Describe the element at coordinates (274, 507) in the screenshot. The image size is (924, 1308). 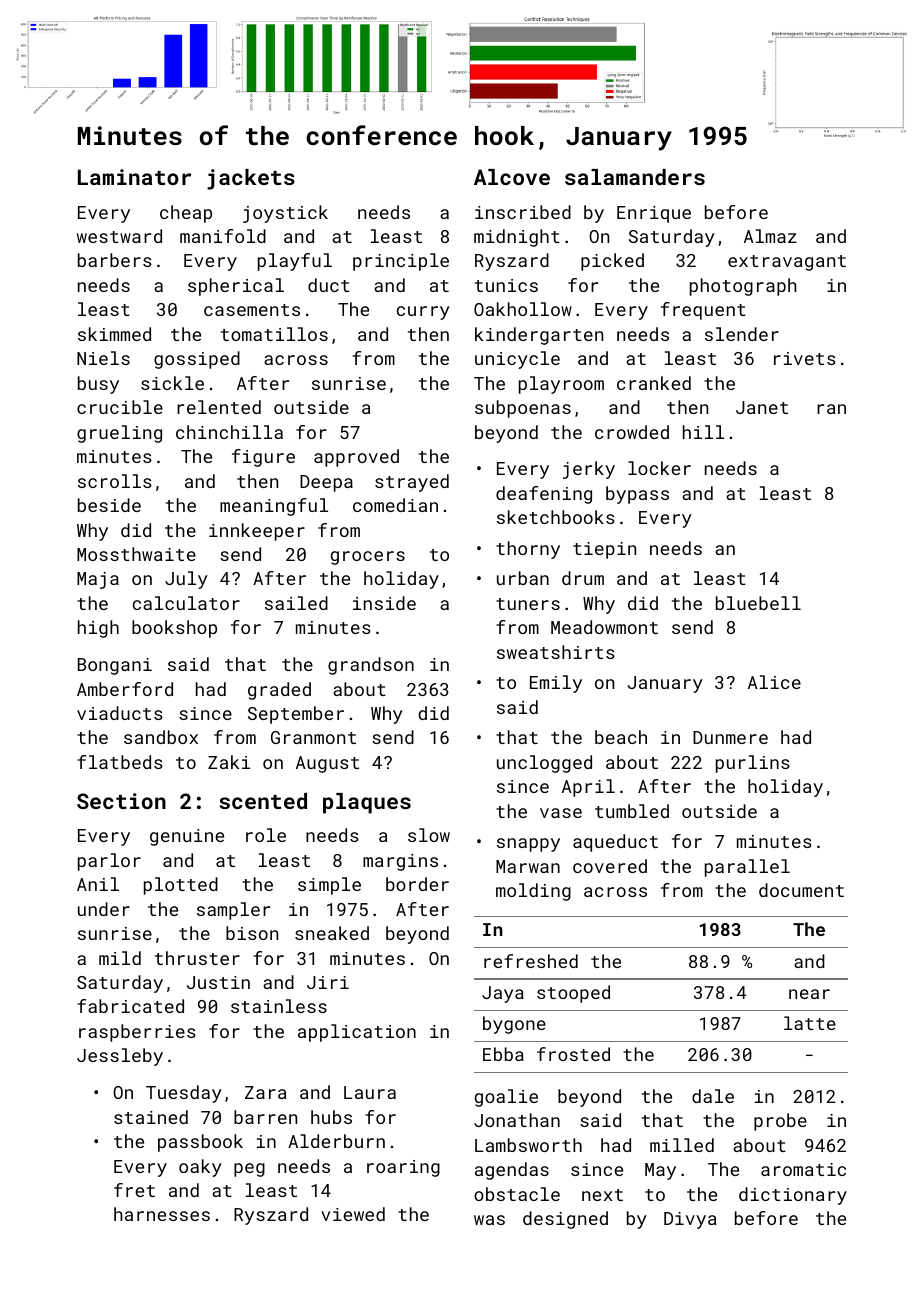
I see `meaningful` at that location.
